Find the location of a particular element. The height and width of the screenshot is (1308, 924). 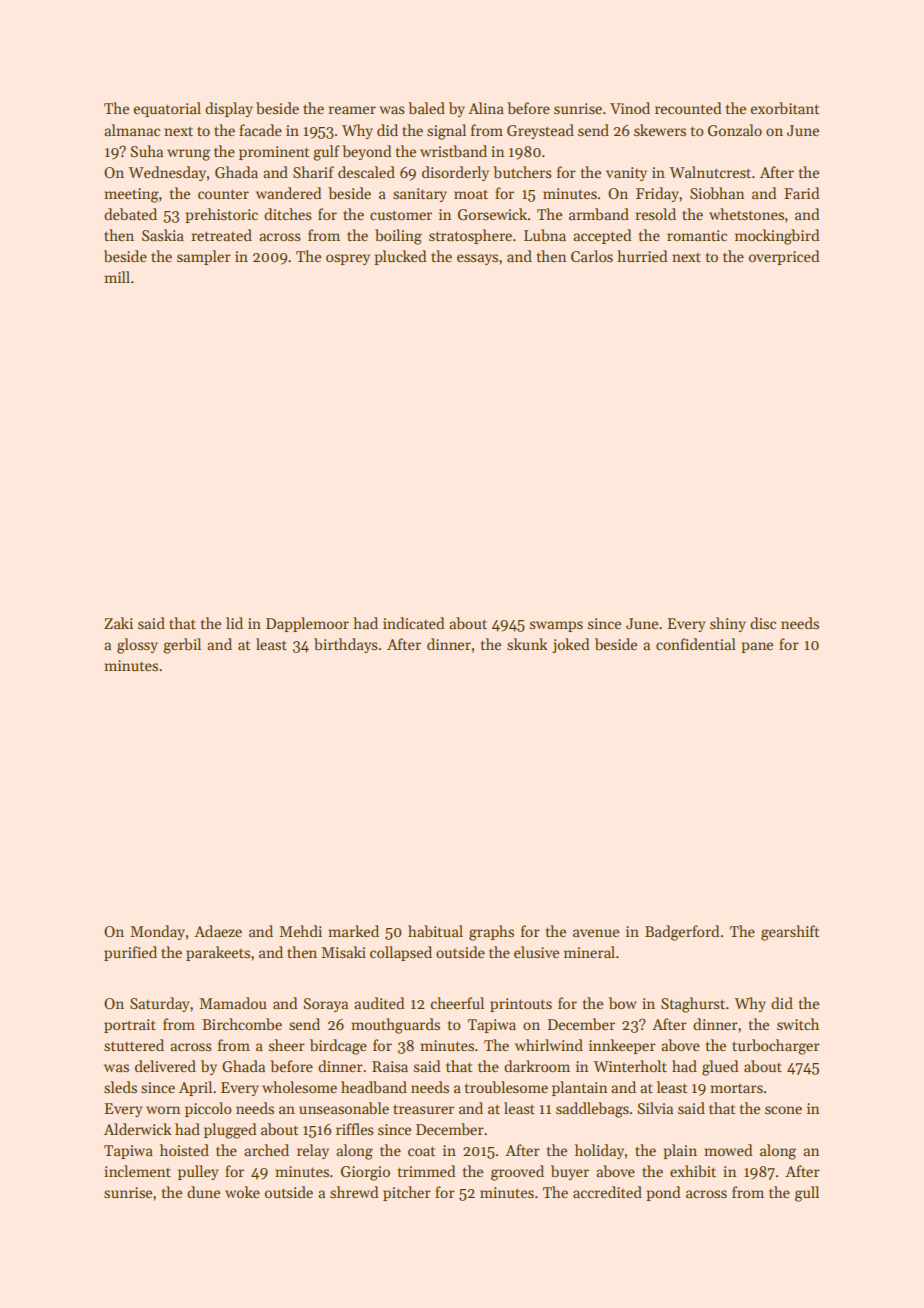

skunk is located at coordinates (527, 644).
